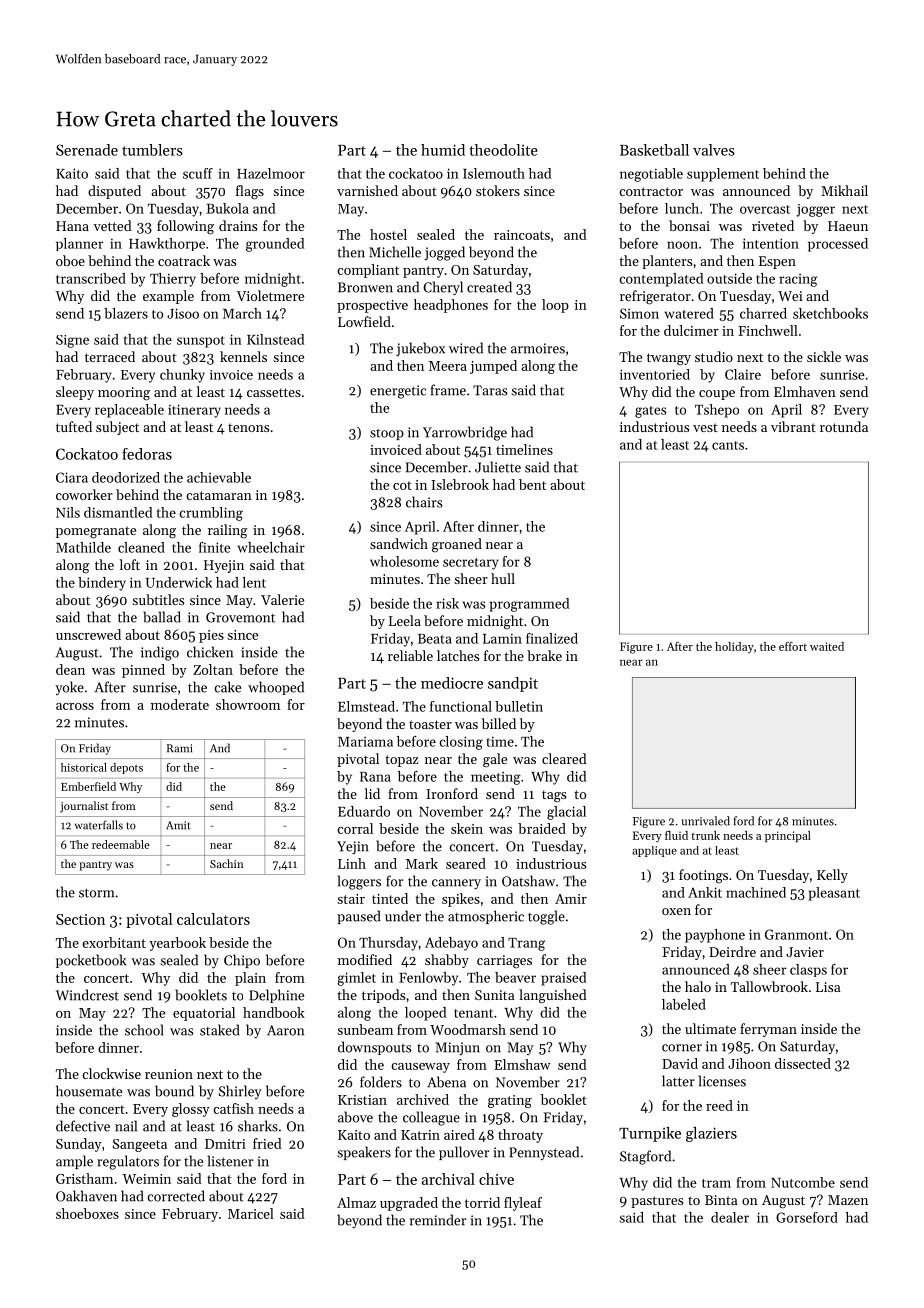 Image resolution: width=924 pixels, height=1308 pixels. What do you see at coordinates (87, 150) in the page?
I see `Serenade` at bounding box center [87, 150].
